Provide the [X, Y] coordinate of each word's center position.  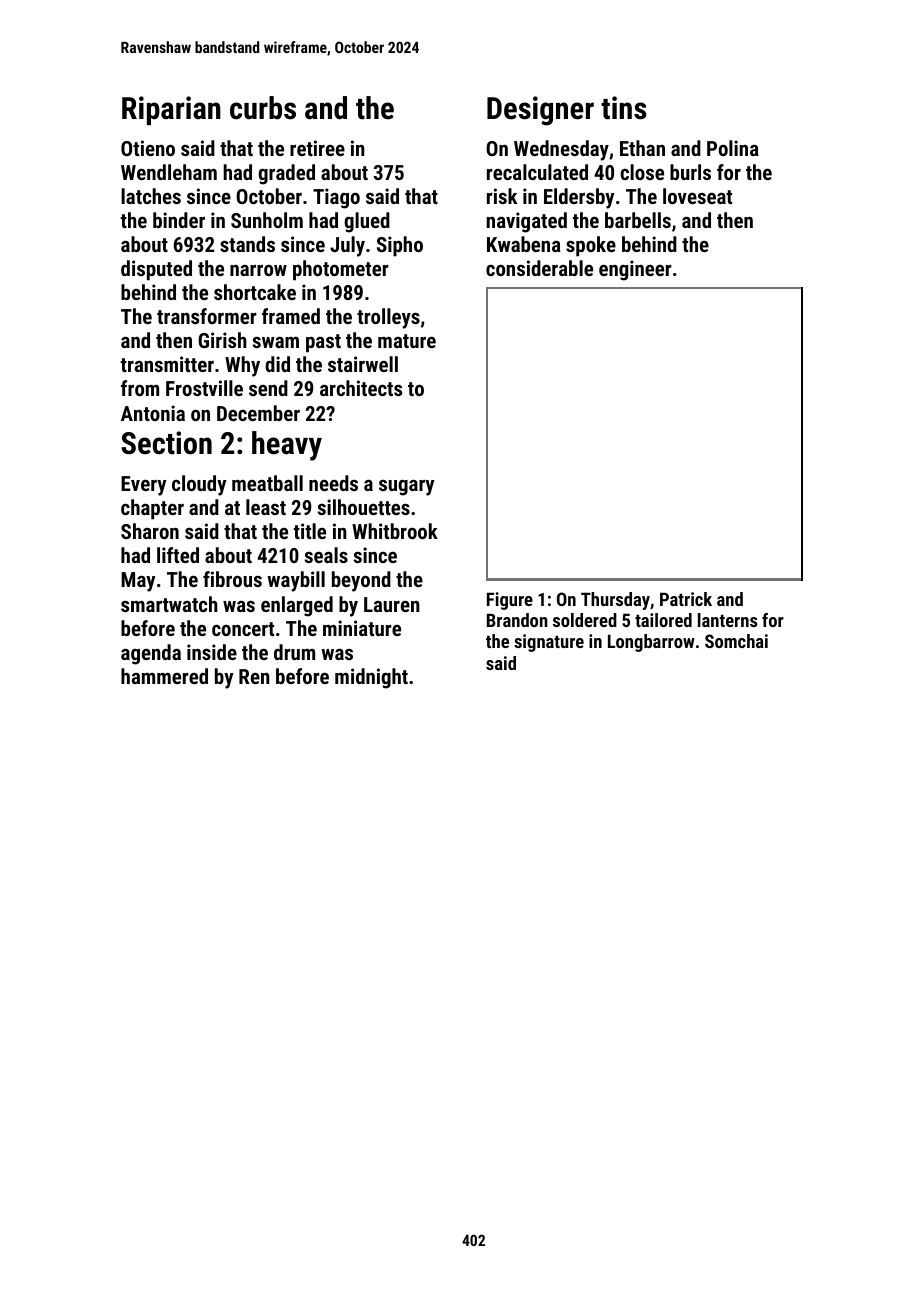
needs [333, 483]
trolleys [388, 318]
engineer [635, 270]
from [140, 388]
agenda [151, 654]
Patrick [686, 599]
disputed [156, 270]
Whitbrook [395, 531]
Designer [540, 111]
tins [624, 108]
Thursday [615, 601]
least [266, 507]
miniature [362, 628]
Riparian [171, 110]
